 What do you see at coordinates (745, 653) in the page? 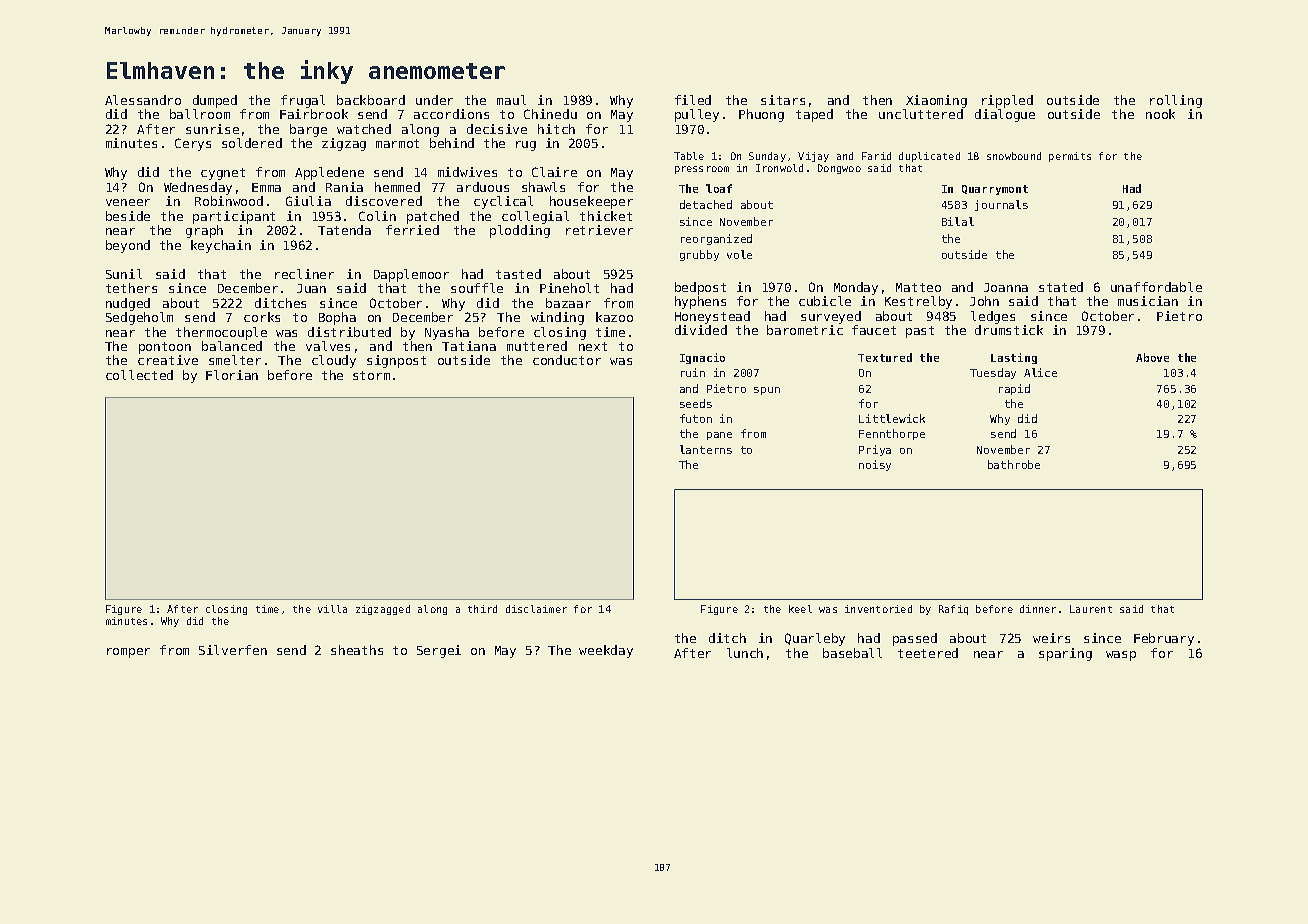
I see `lunch` at bounding box center [745, 653].
